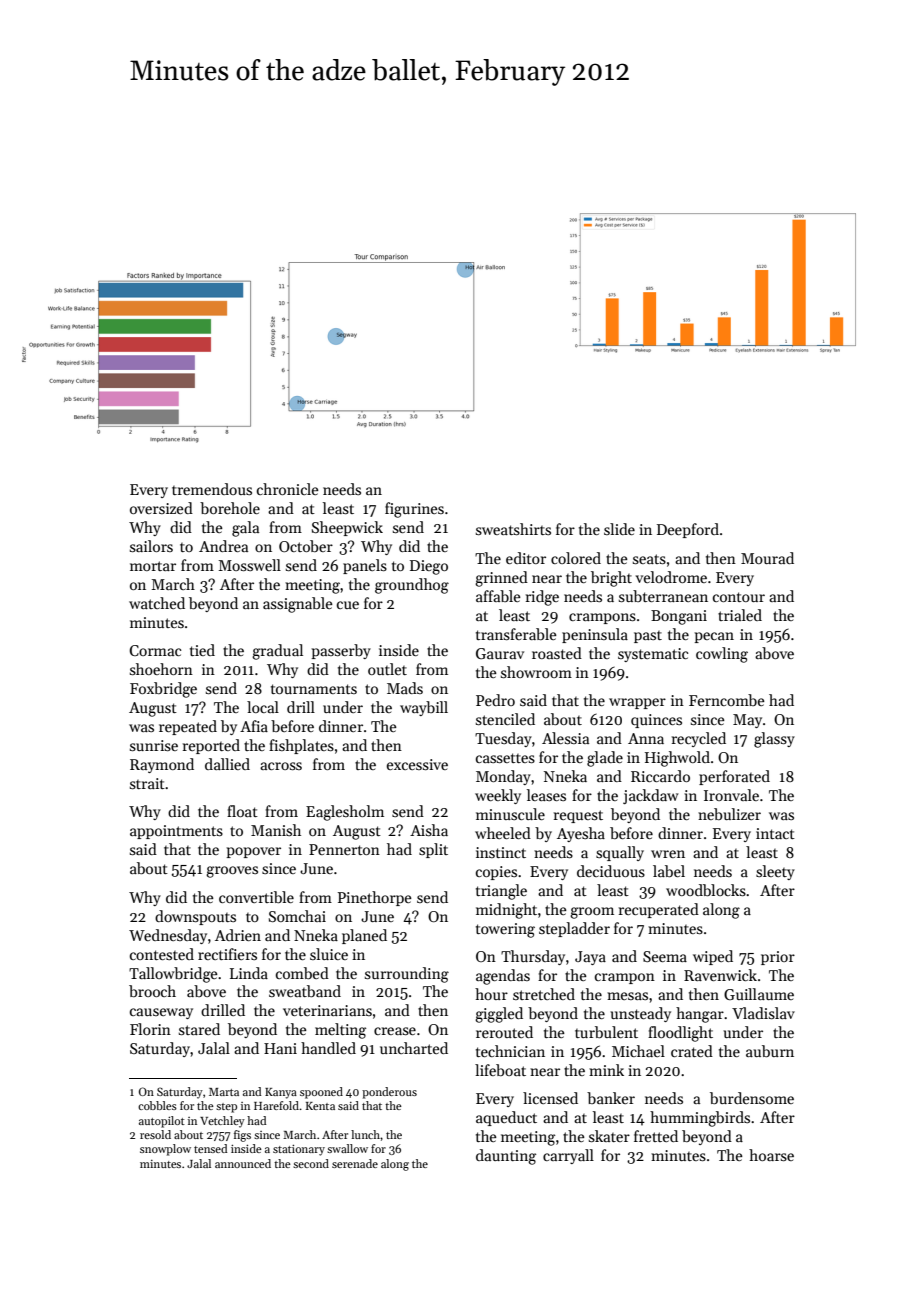  What do you see at coordinates (355, 1163) in the screenshot?
I see `serenade` at bounding box center [355, 1163].
